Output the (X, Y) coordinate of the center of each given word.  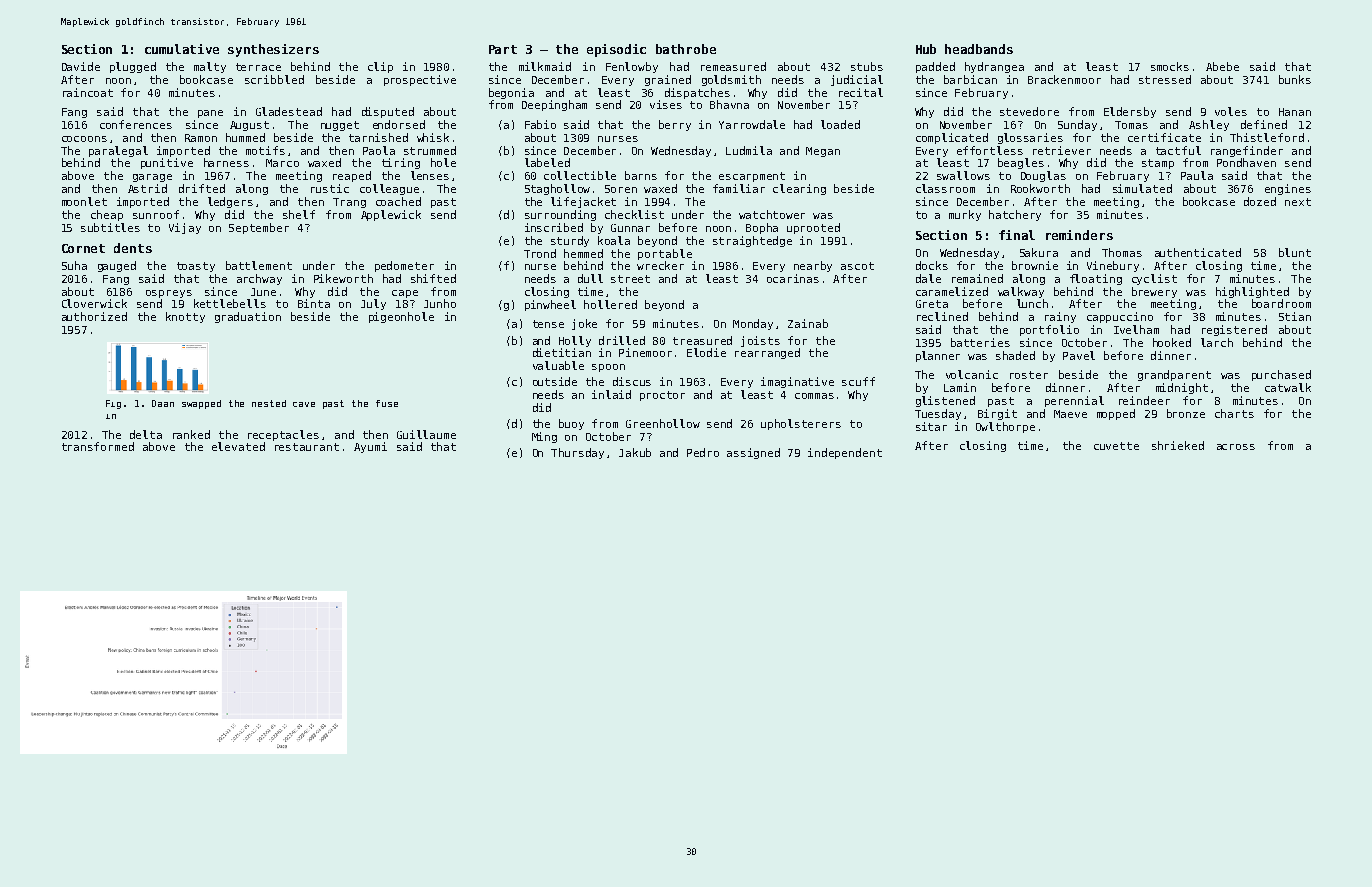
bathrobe (686, 49)
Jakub (635, 452)
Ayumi (370, 447)
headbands (979, 49)
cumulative (182, 49)
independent (845, 453)
